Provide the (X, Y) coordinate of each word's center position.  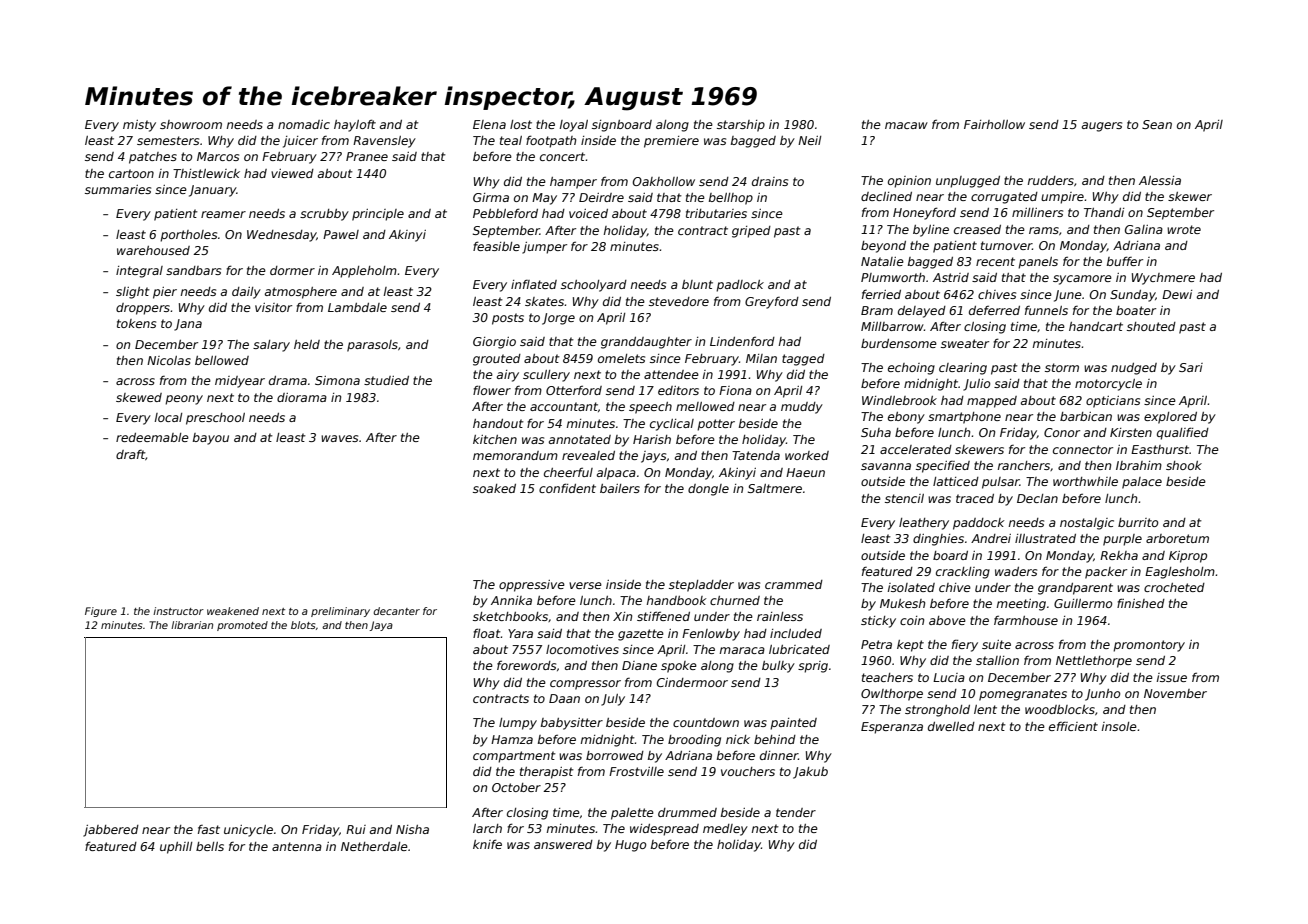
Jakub (810, 773)
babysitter (572, 724)
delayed (922, 312)
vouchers (748, 771)
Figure (101, 612)
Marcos (218, 156)
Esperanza (892, 728)
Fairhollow (994, 124)
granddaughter (646, 343)
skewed (139, 397)
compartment (514, 757)
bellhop (731, 199)
